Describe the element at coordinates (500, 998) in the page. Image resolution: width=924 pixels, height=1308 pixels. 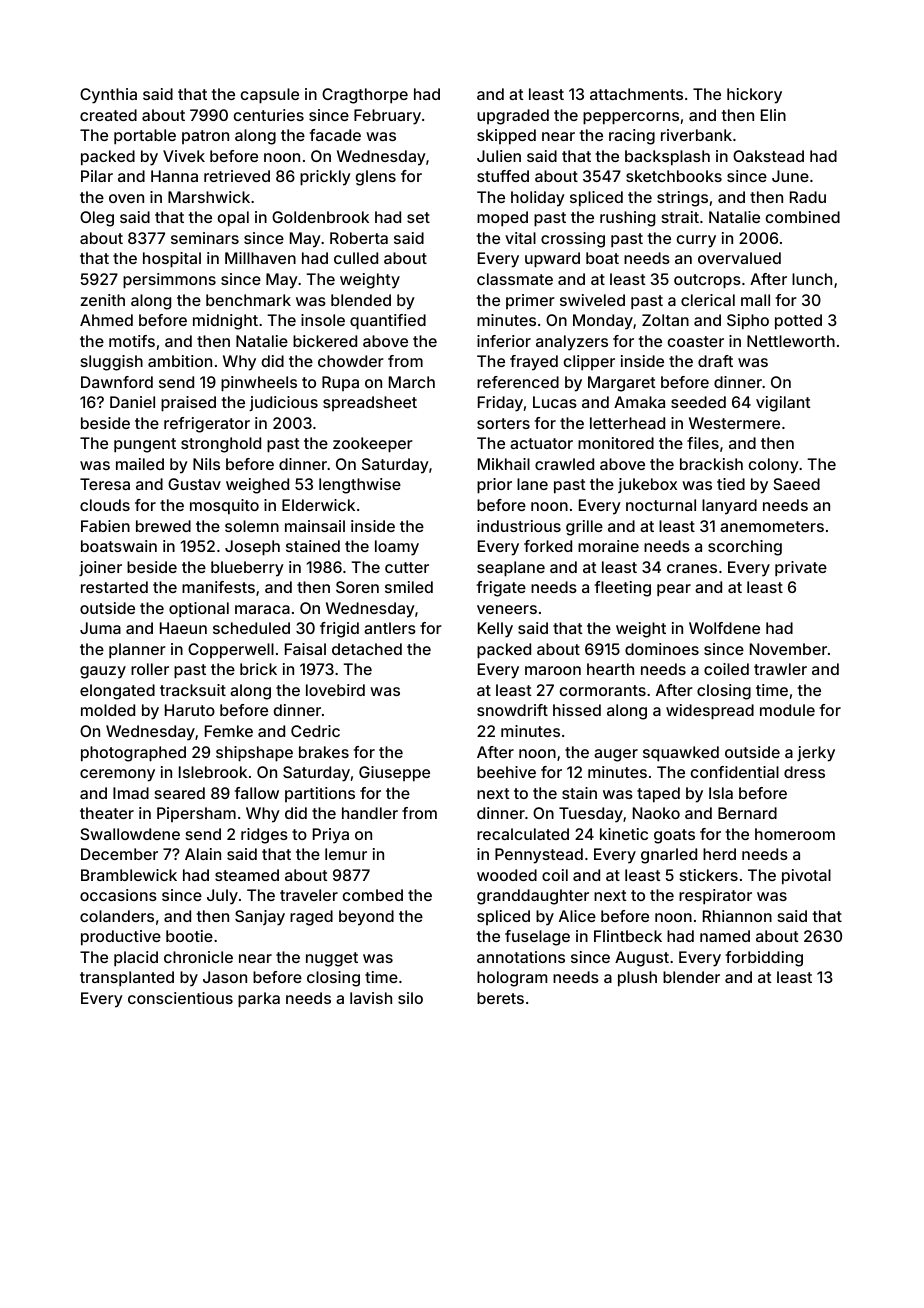
I see `berets` at that location.
